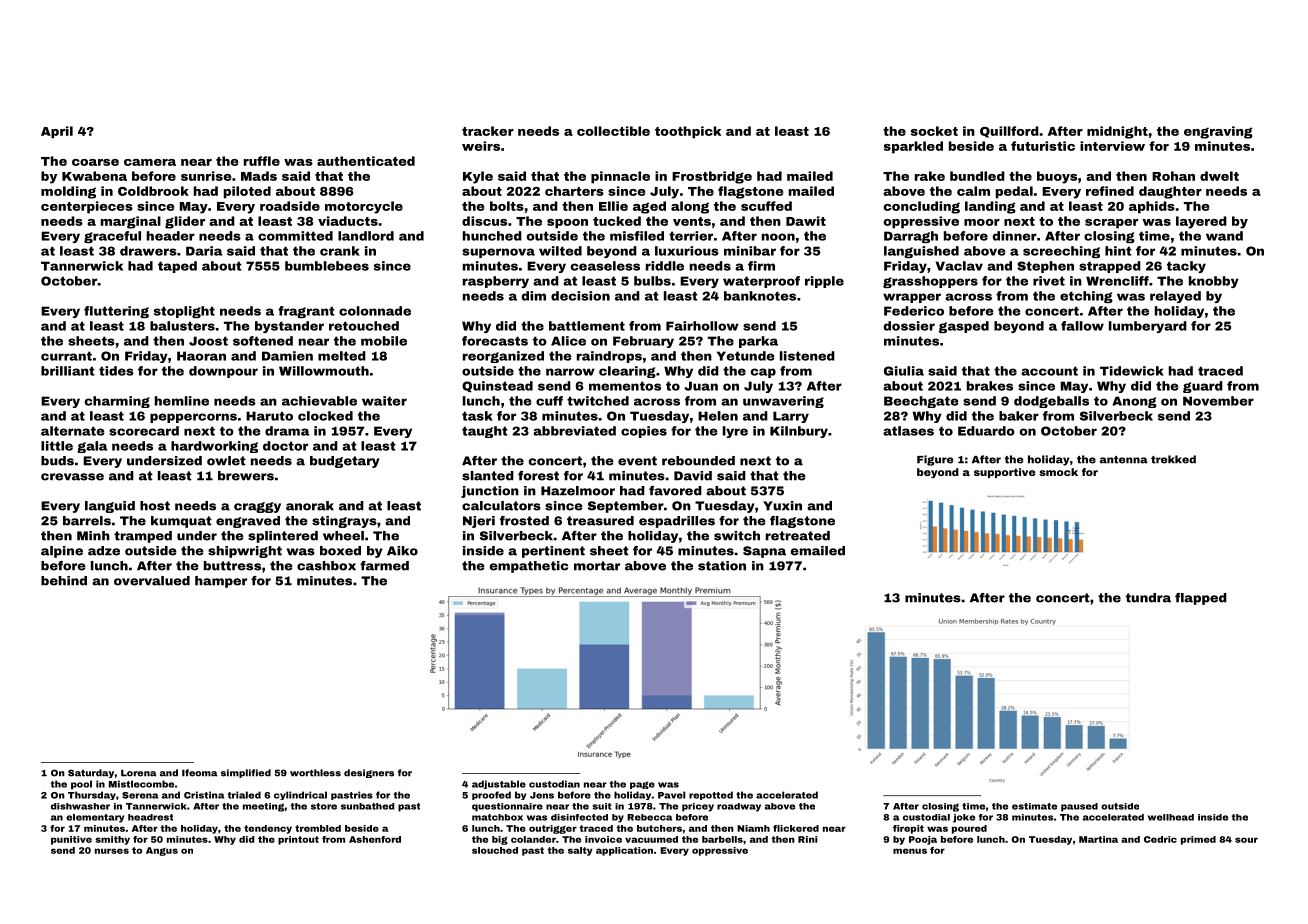 The height and width of the page is (924, 1308). Describe the element at coordinates (1124, 460) in the page. I see `antenna` at that location.
